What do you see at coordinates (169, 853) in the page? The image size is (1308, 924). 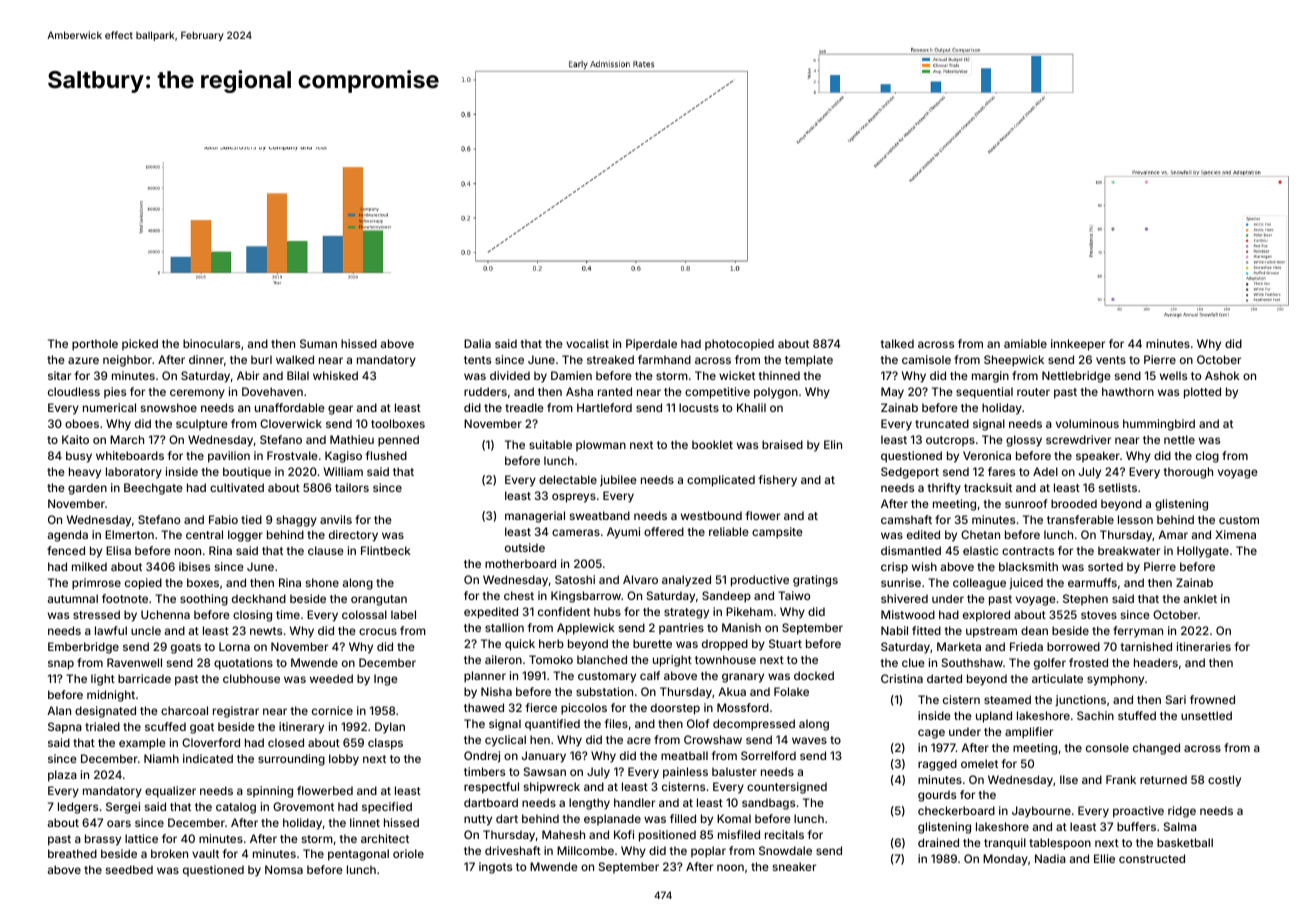 I see `broken` at bounding box center [169, 853].
